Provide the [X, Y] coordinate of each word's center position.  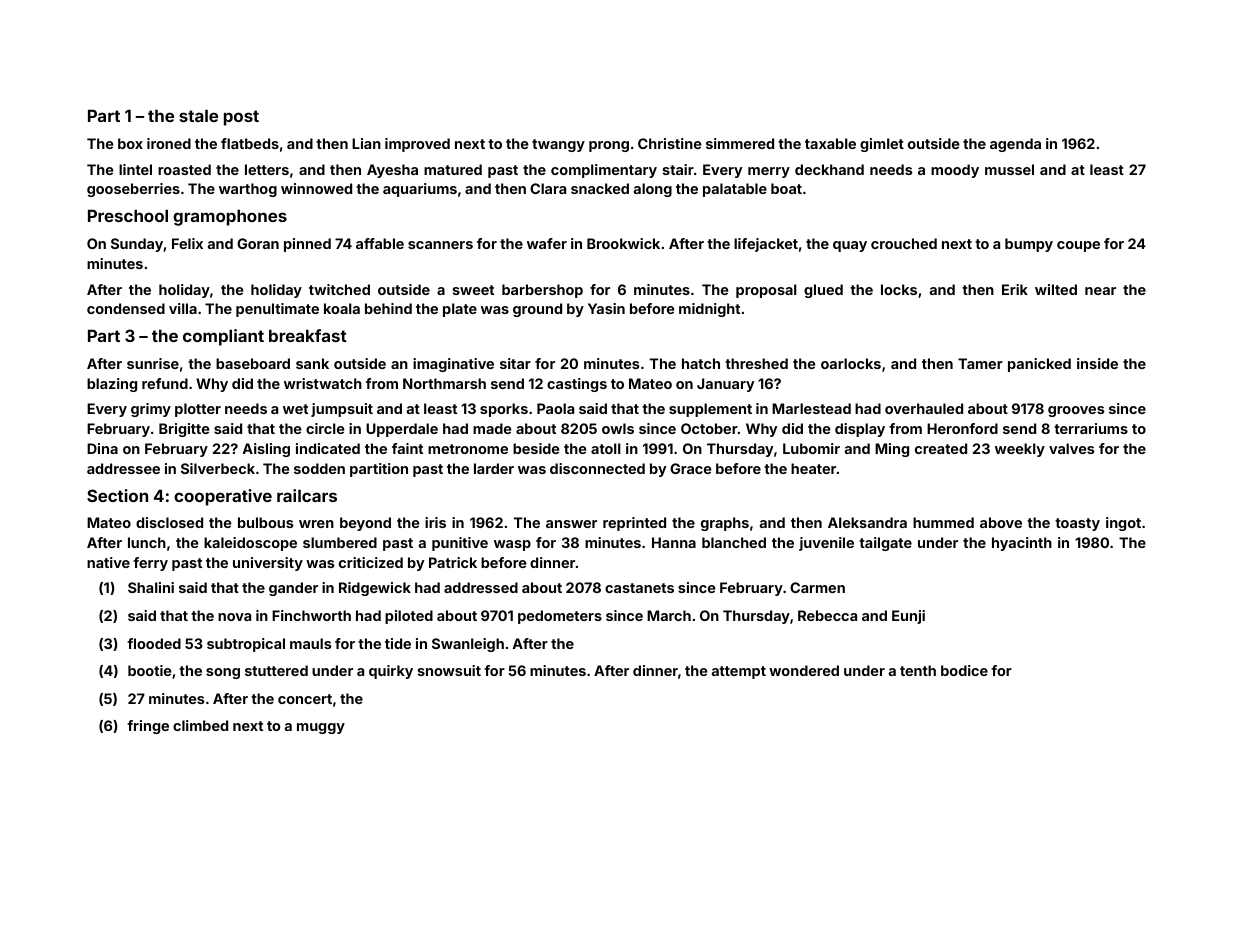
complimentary [604, 171]
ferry [150, 564]
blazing [112, 385]
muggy [321, 728]
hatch [701, 363]
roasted [184, 169]
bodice [964, 670]
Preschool [128, 215]
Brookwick [623, 243]
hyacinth [1022, 544]
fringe [148, 727]
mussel [1009, 169]
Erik [1015, 289]
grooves [1076, 411]
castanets [639, 588]
